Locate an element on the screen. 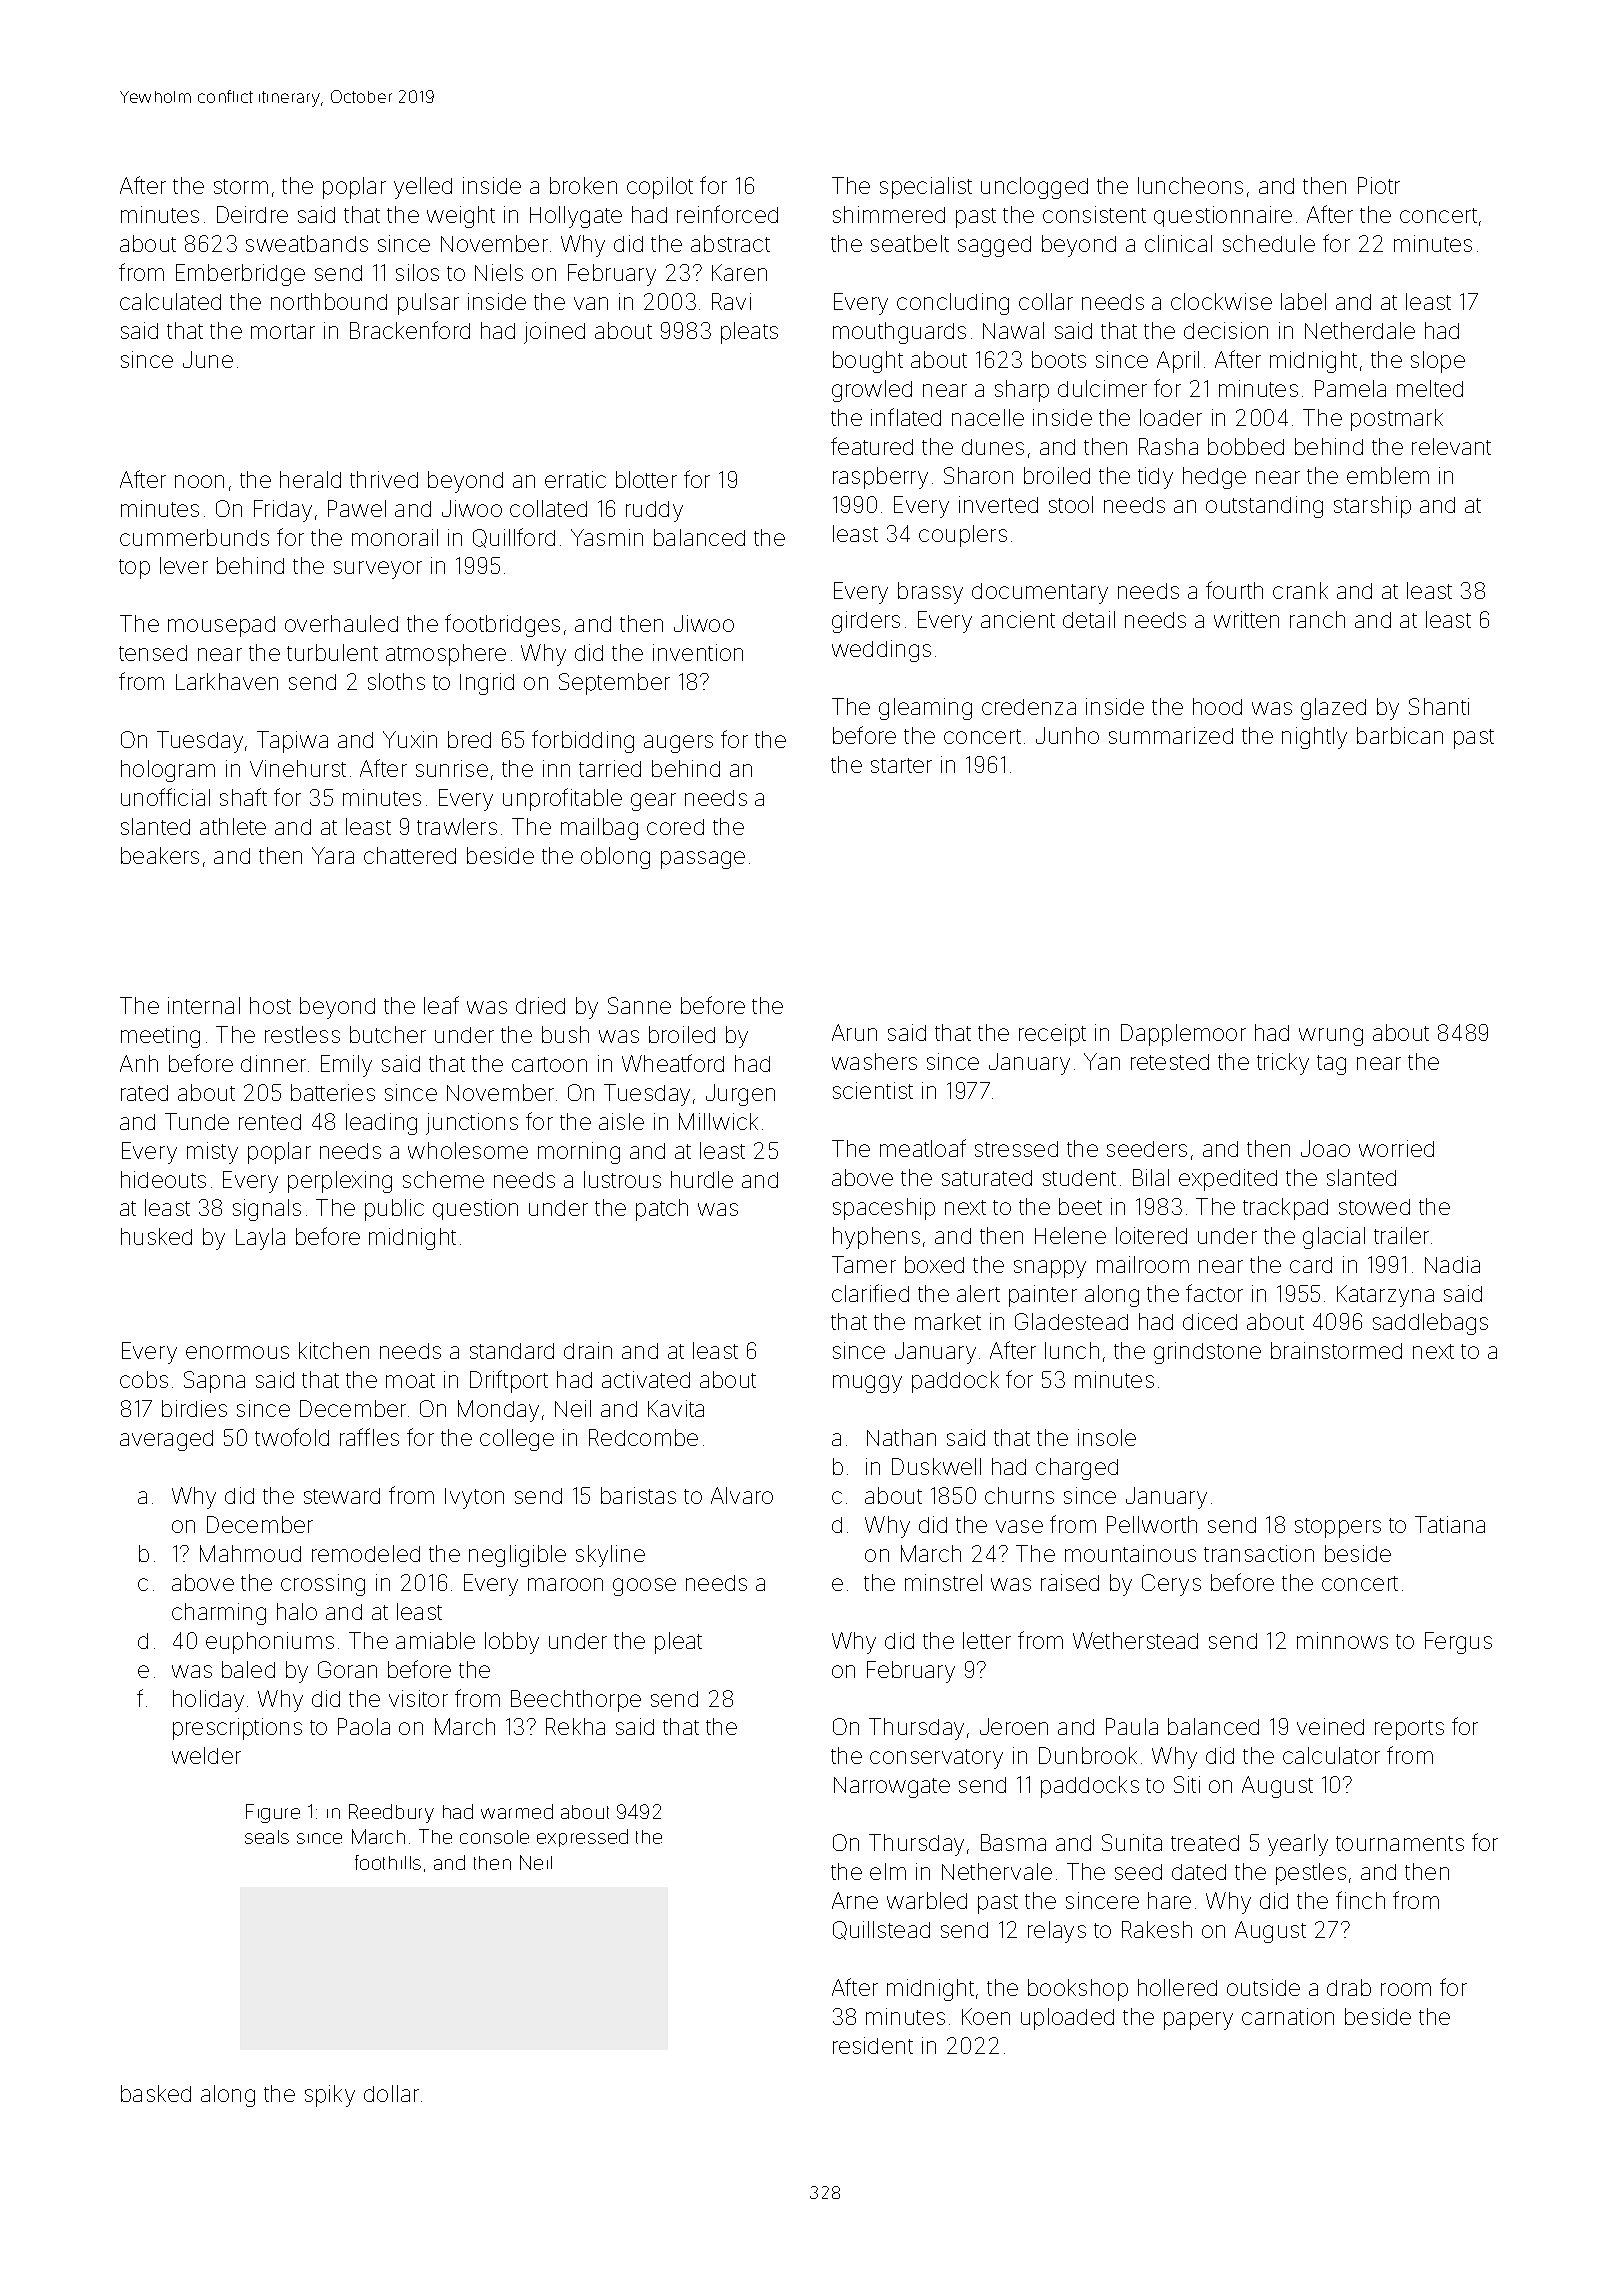 Image resolution: width=1620 pixels, height=2292 pixels. inverted is located at coordinates (998, 504).
